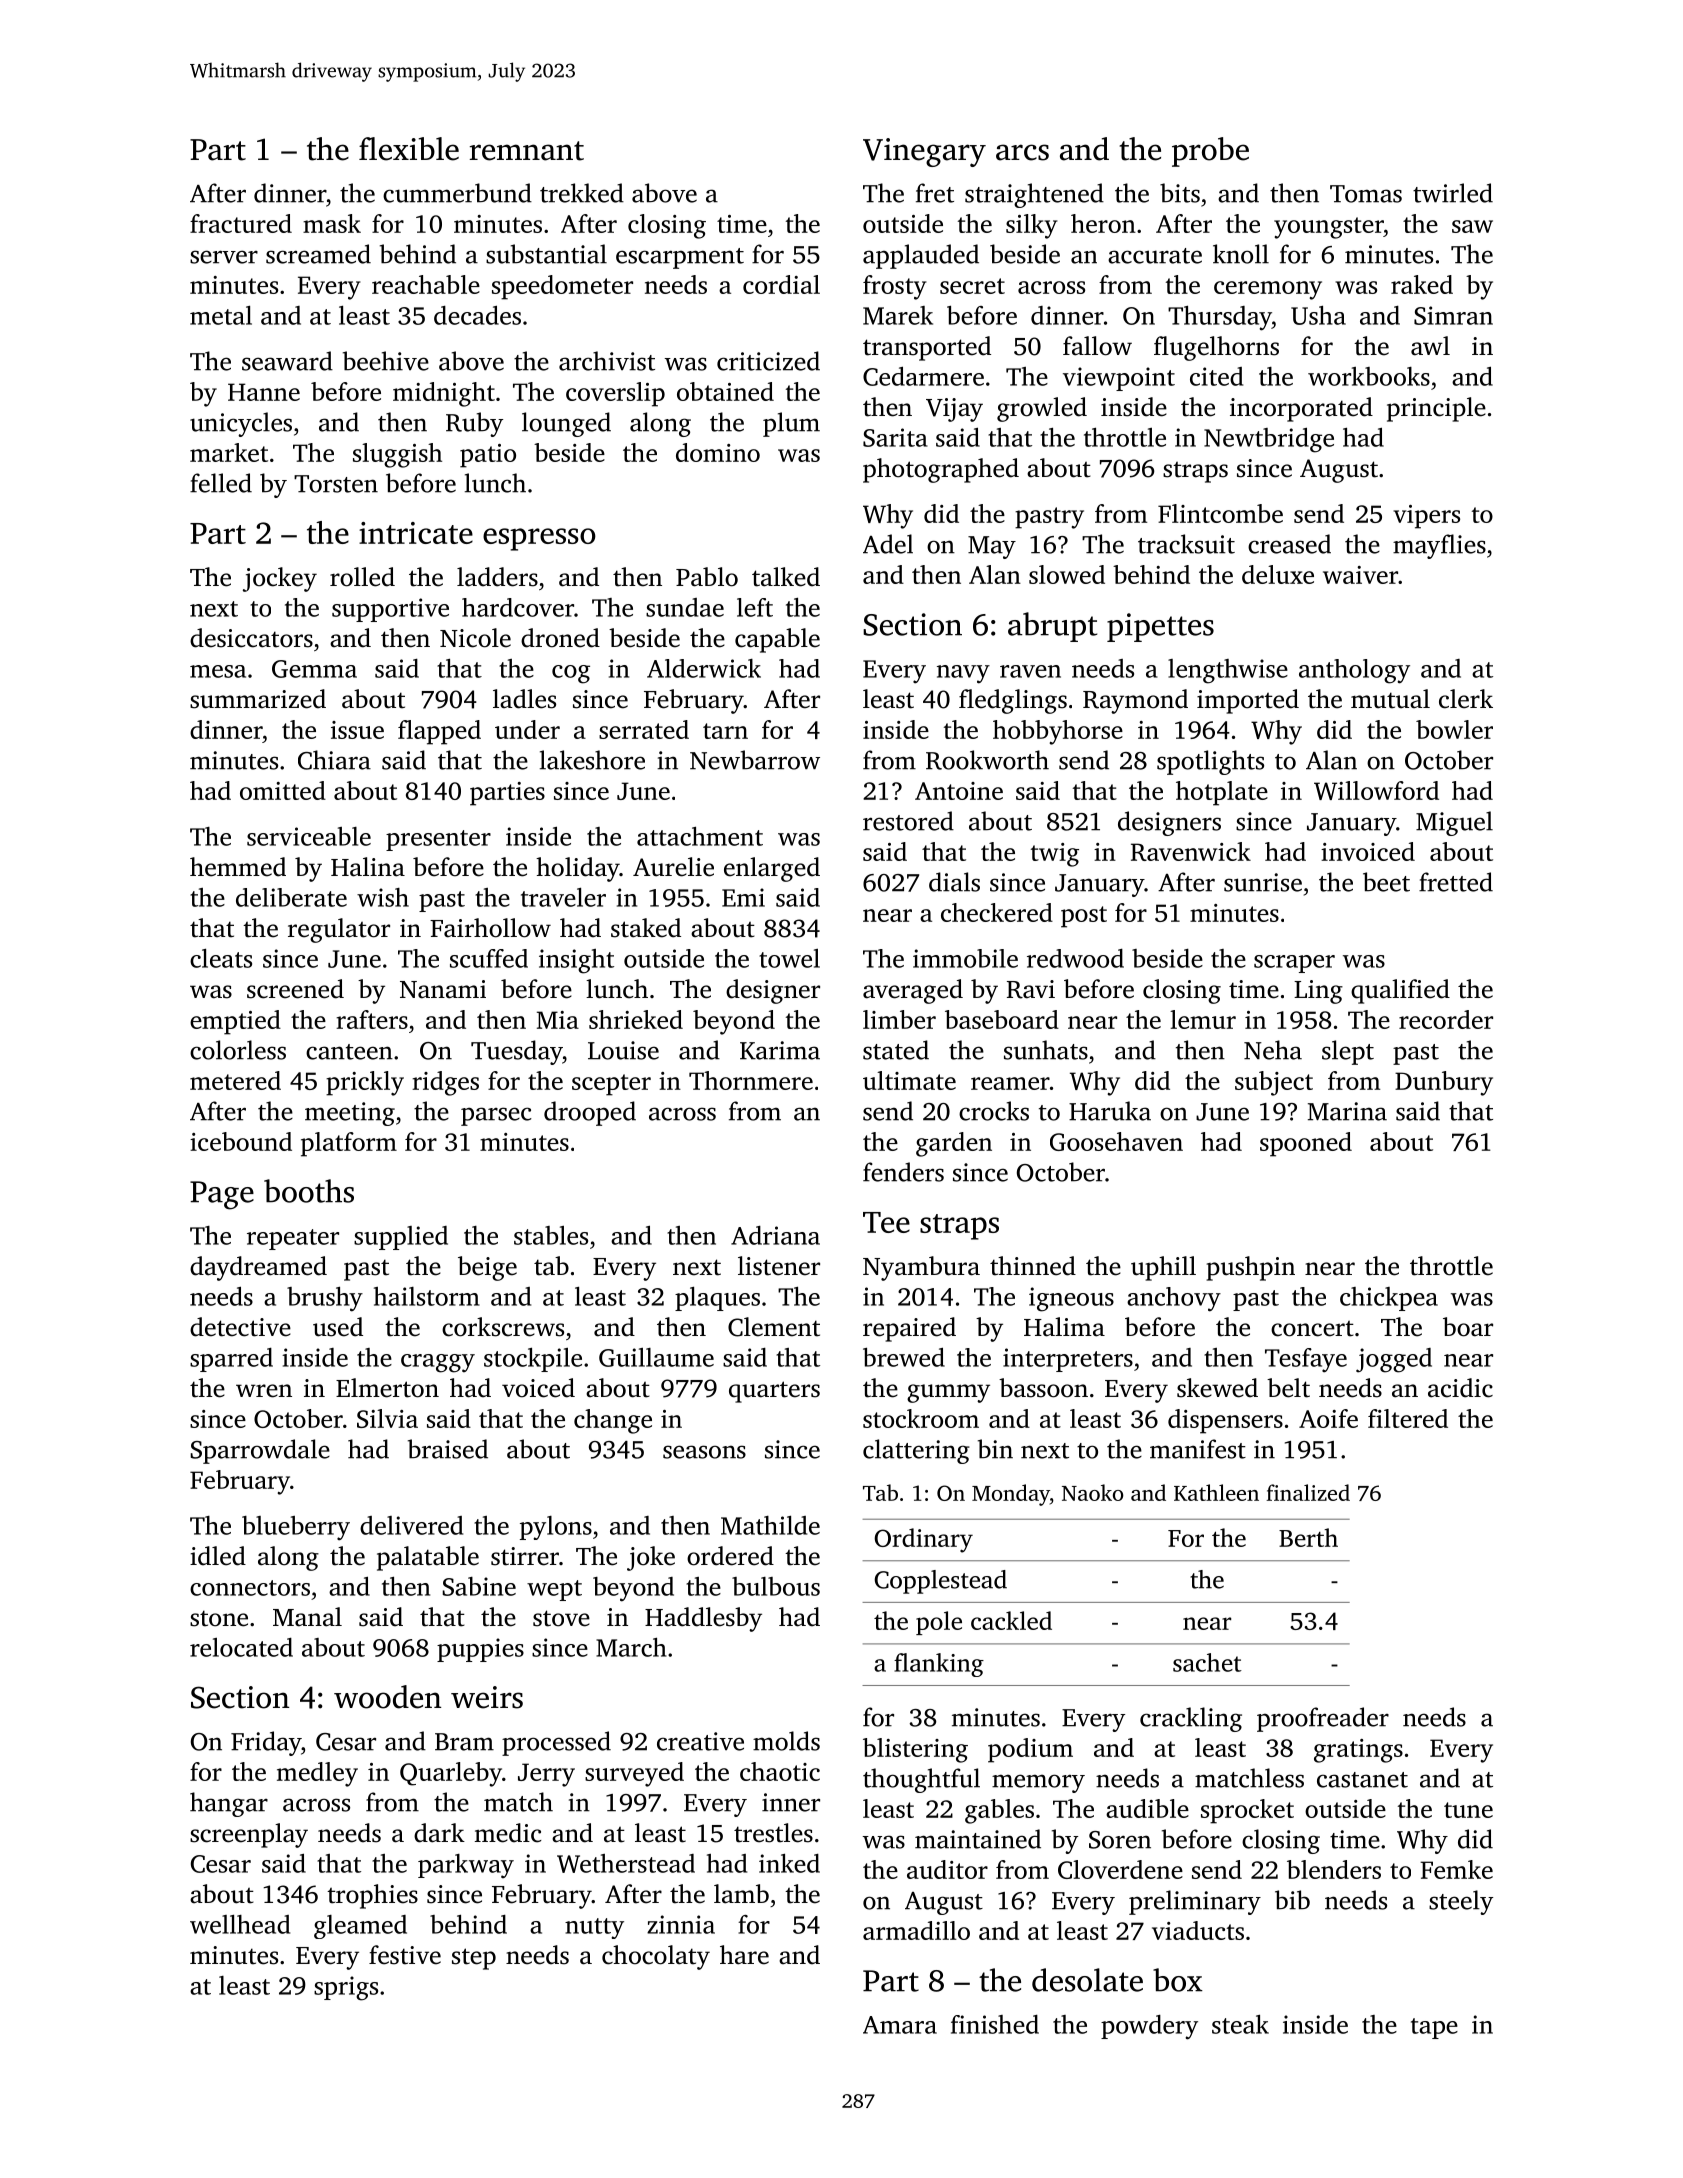 This screenshot has width=1683, height=2178. Describe the element at coordinates (1210, 152) in the screenshot. I see `probe` at that location.
